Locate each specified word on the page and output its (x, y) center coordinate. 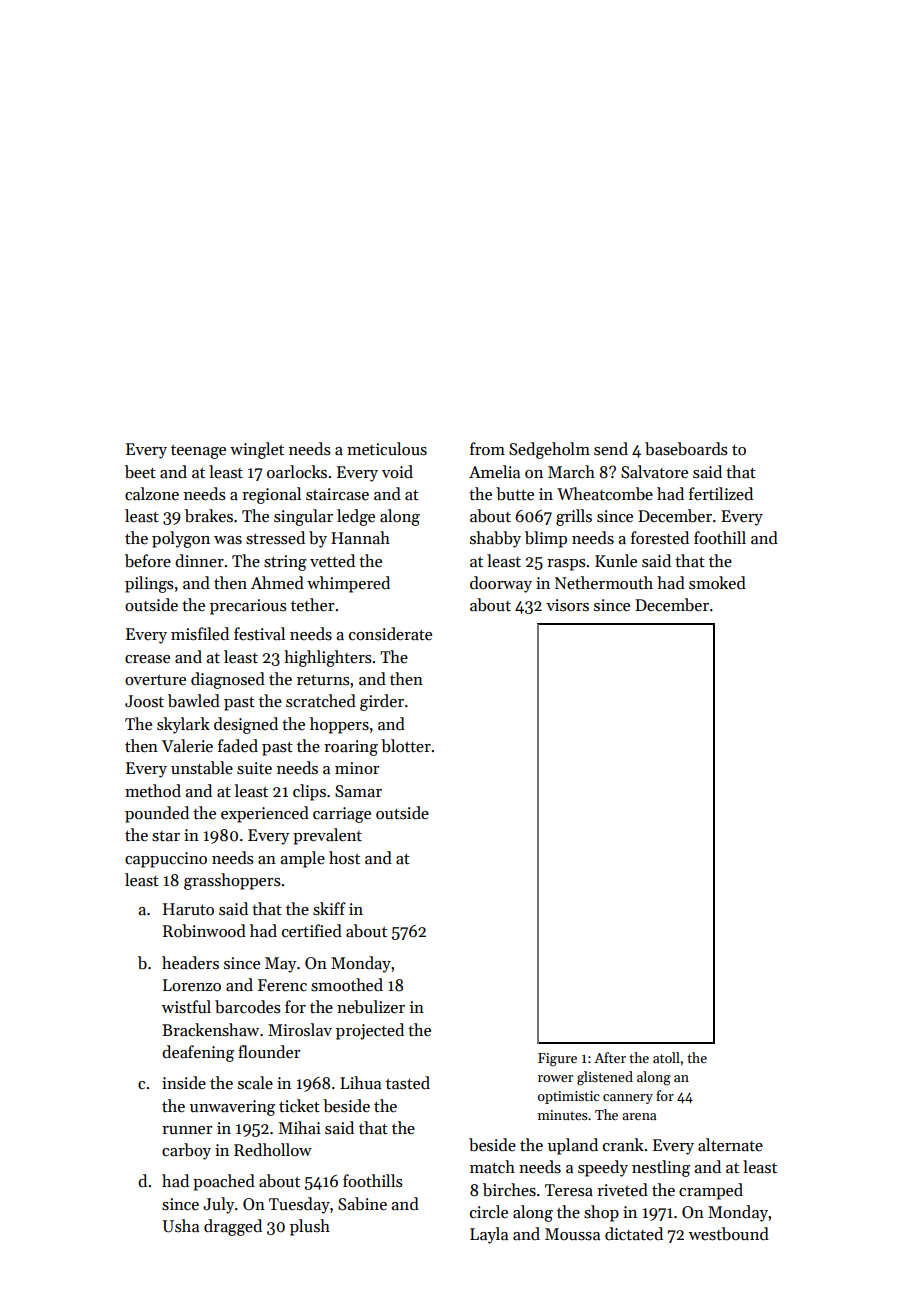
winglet (257, 450)
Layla (489, 1235)
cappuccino (166, 860)
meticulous (387, 449)
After (610, 1057)
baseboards (686, 449)
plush (310, 1227)
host (344, 858)
